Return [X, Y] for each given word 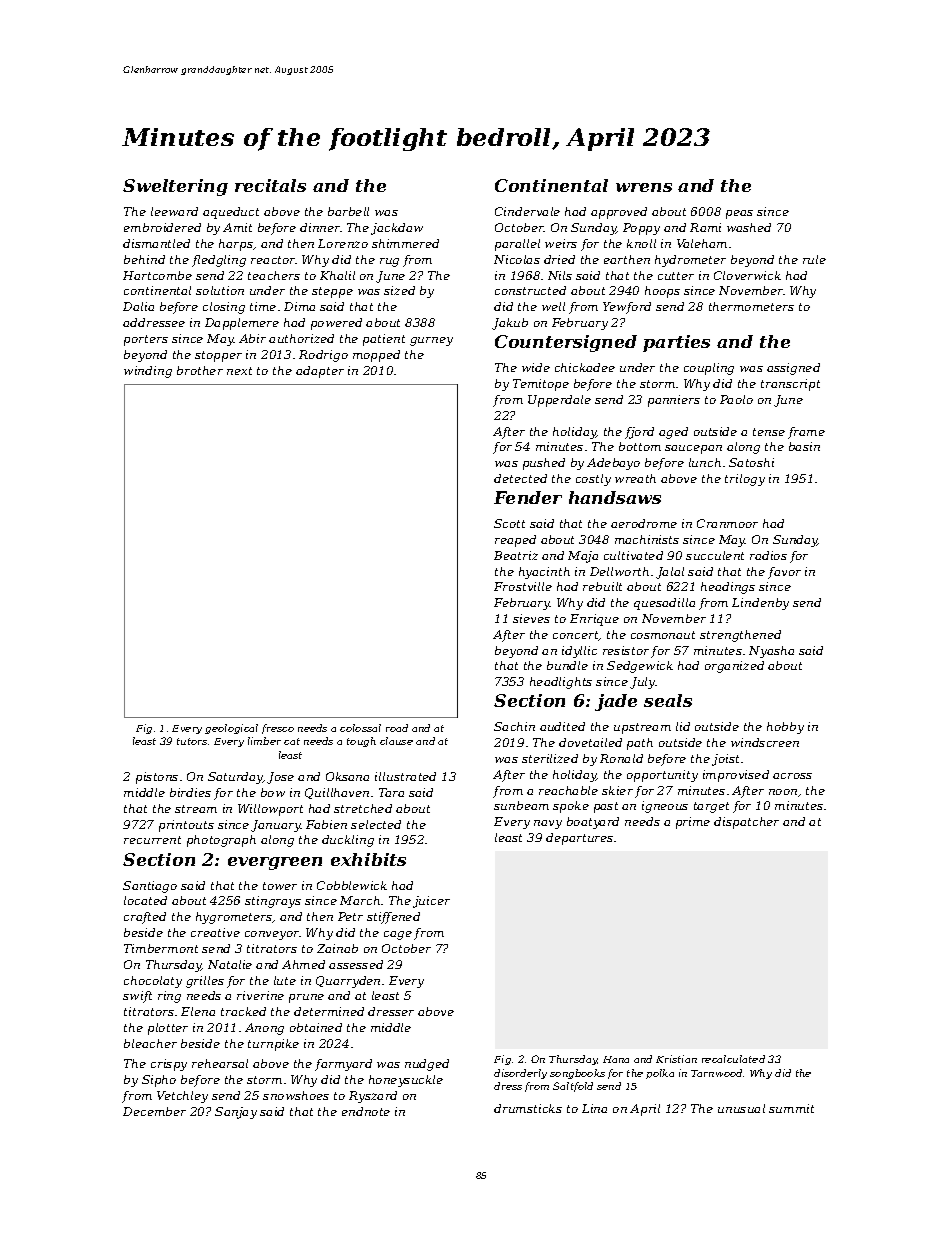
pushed [544, 464]
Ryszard [373, 1097]
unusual [741, 1108]
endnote [366, 1111]
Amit [237, 227]
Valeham [702, 243]
